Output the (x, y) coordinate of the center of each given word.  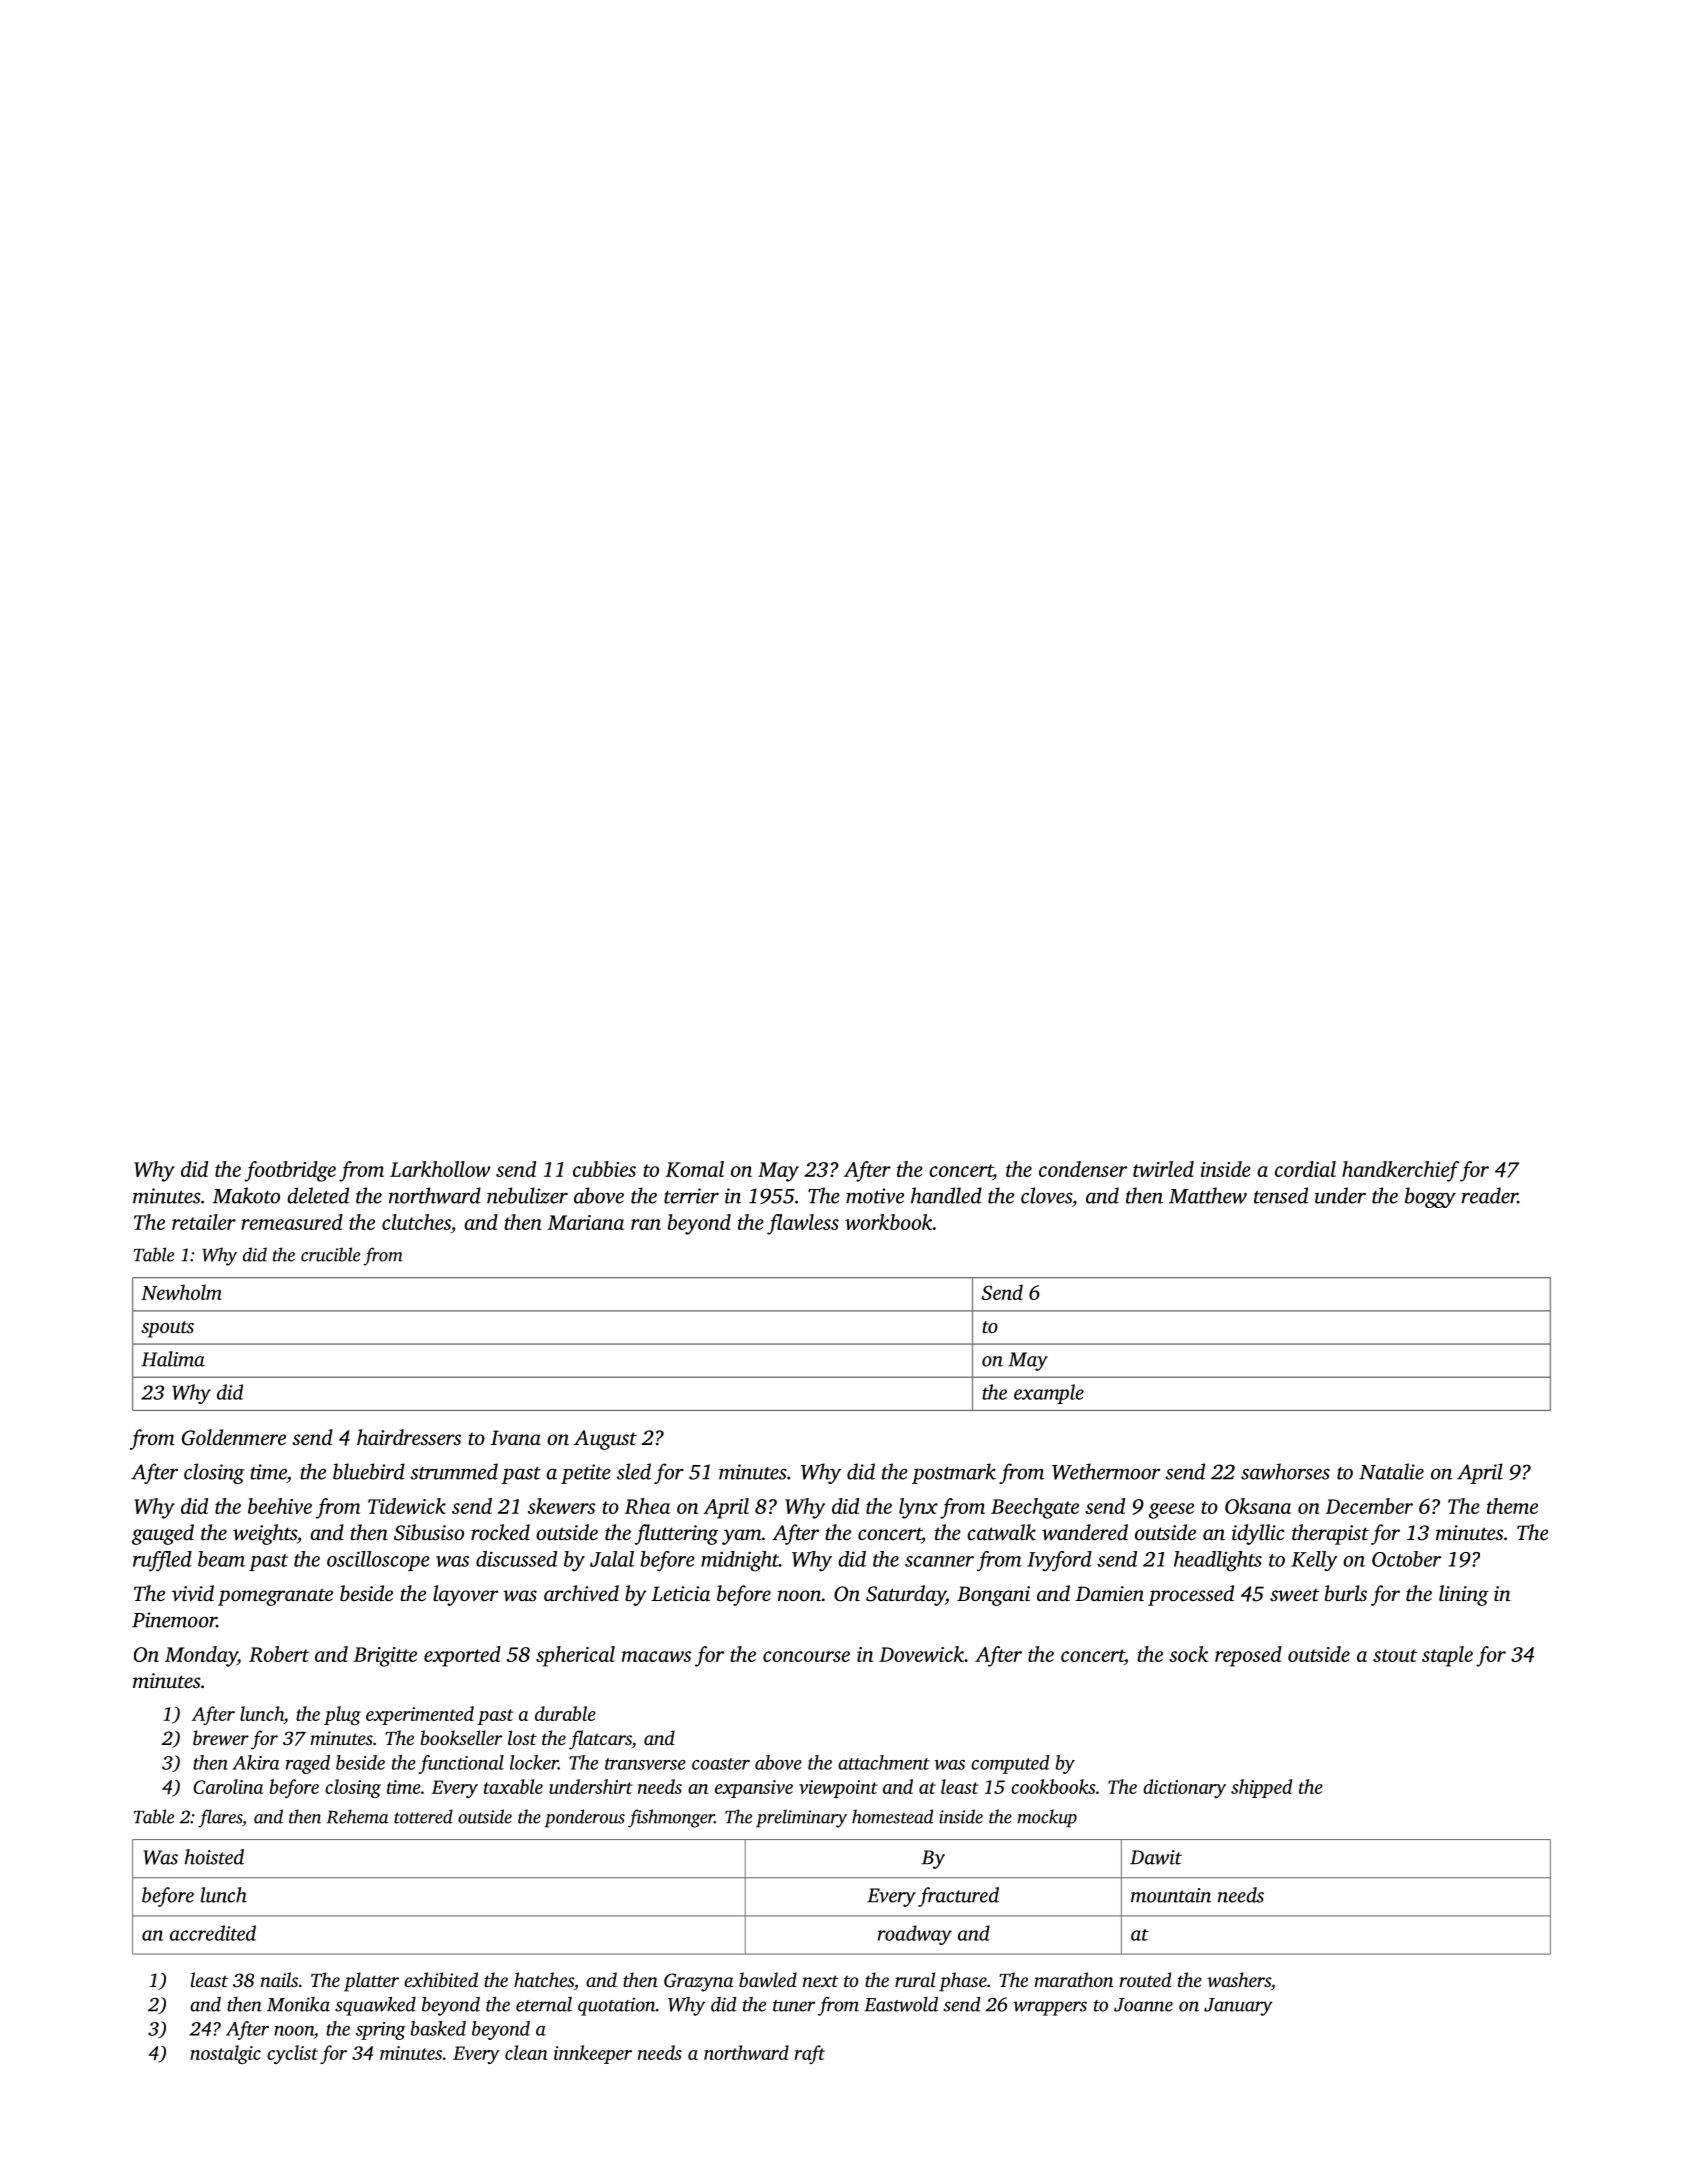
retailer (204, 1222)
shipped (1261, 1788)
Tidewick (407, 1506)
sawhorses (1285, 1471)
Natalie (1391, 1471)
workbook (888, 1222)
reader (1490, 1195)
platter (371, 1982)
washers (1239, 1979)
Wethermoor (1106, 1471)
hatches (544, 1979)
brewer (221, 1737)
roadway (915, 1935)
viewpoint (838, 1789)
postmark (954, 1473)
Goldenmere (234, 1437)
